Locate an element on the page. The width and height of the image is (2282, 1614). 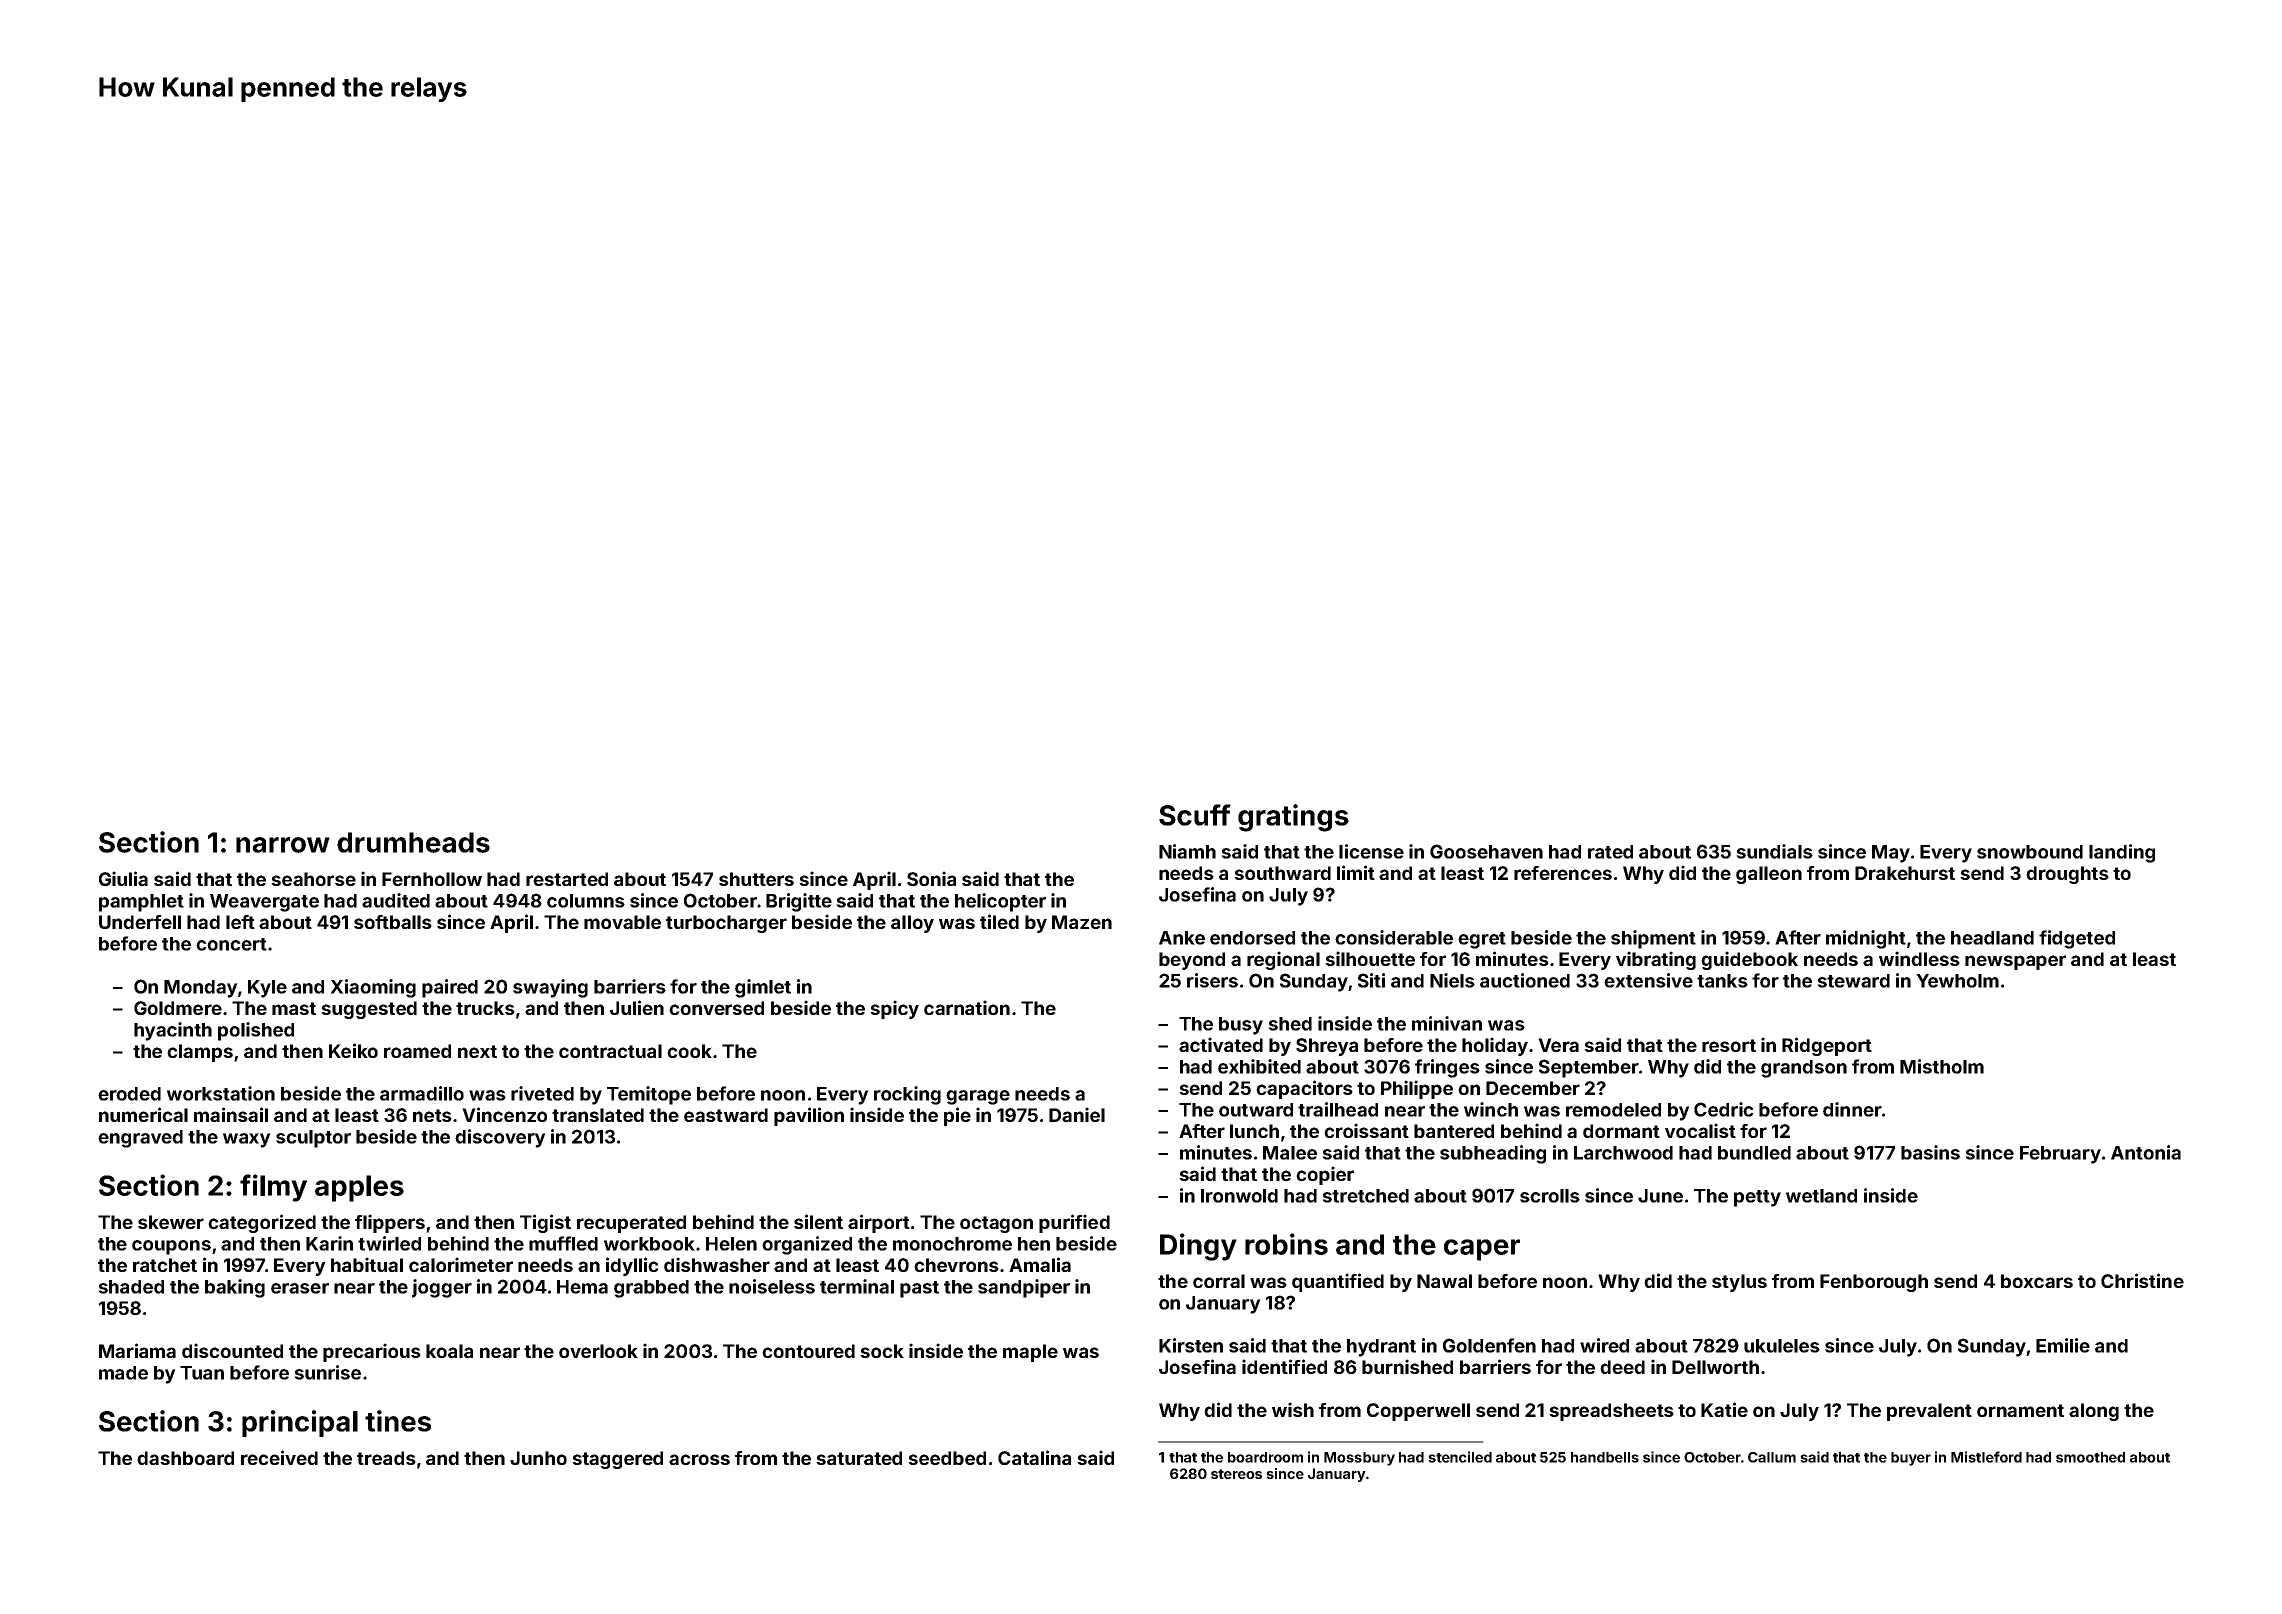
narrow is located at coordinates (283, 845).
